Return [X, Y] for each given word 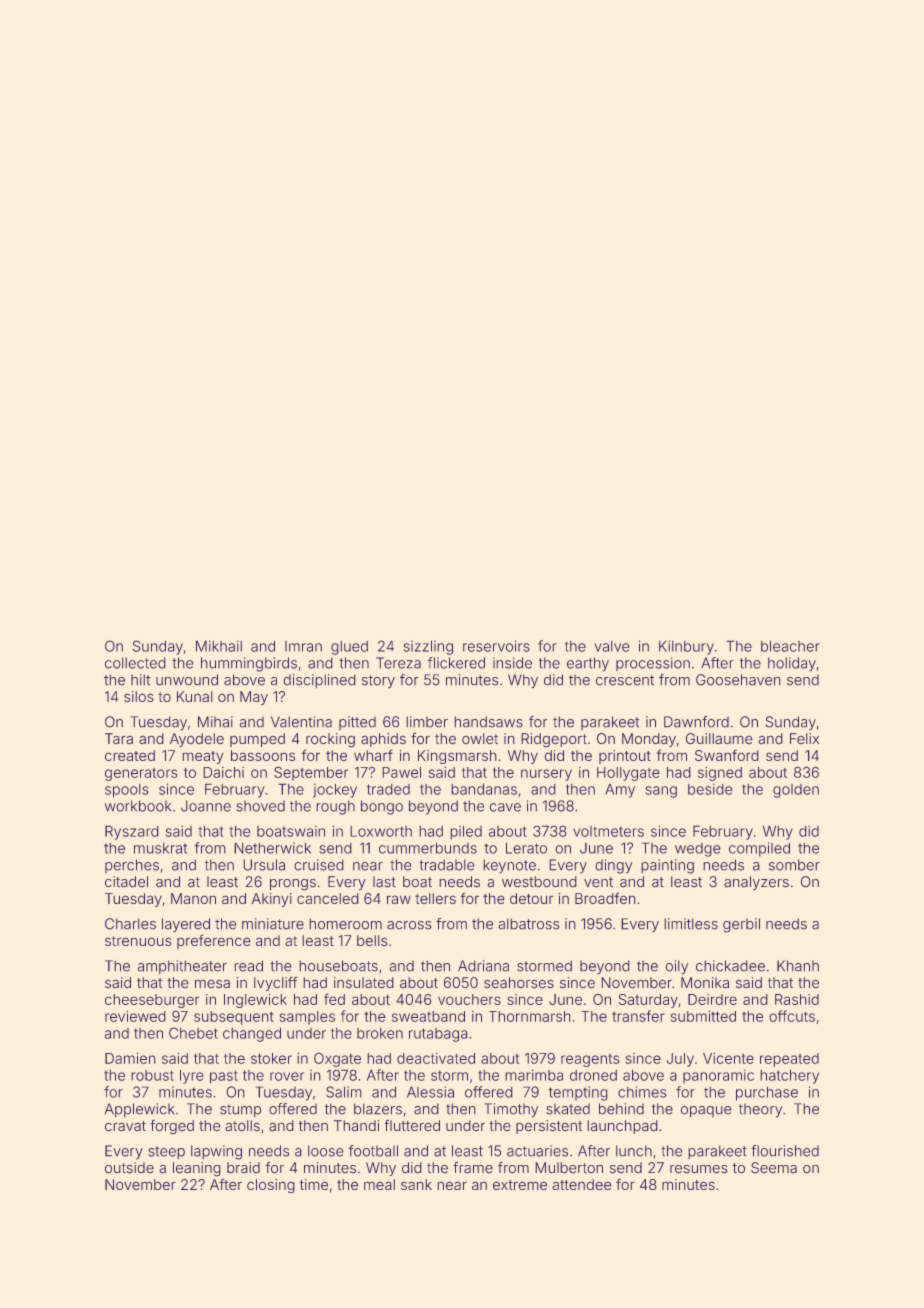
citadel [126, 882]
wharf [373, 755]
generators [141, 774]
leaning [197, 1169]
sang [661, 792]
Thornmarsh [530, 1016]
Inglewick [255, 1001]
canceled [328, 898]
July [680, 1060]
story [378, 681]
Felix [804, 738]
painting [667, 866]
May [254, 698]
